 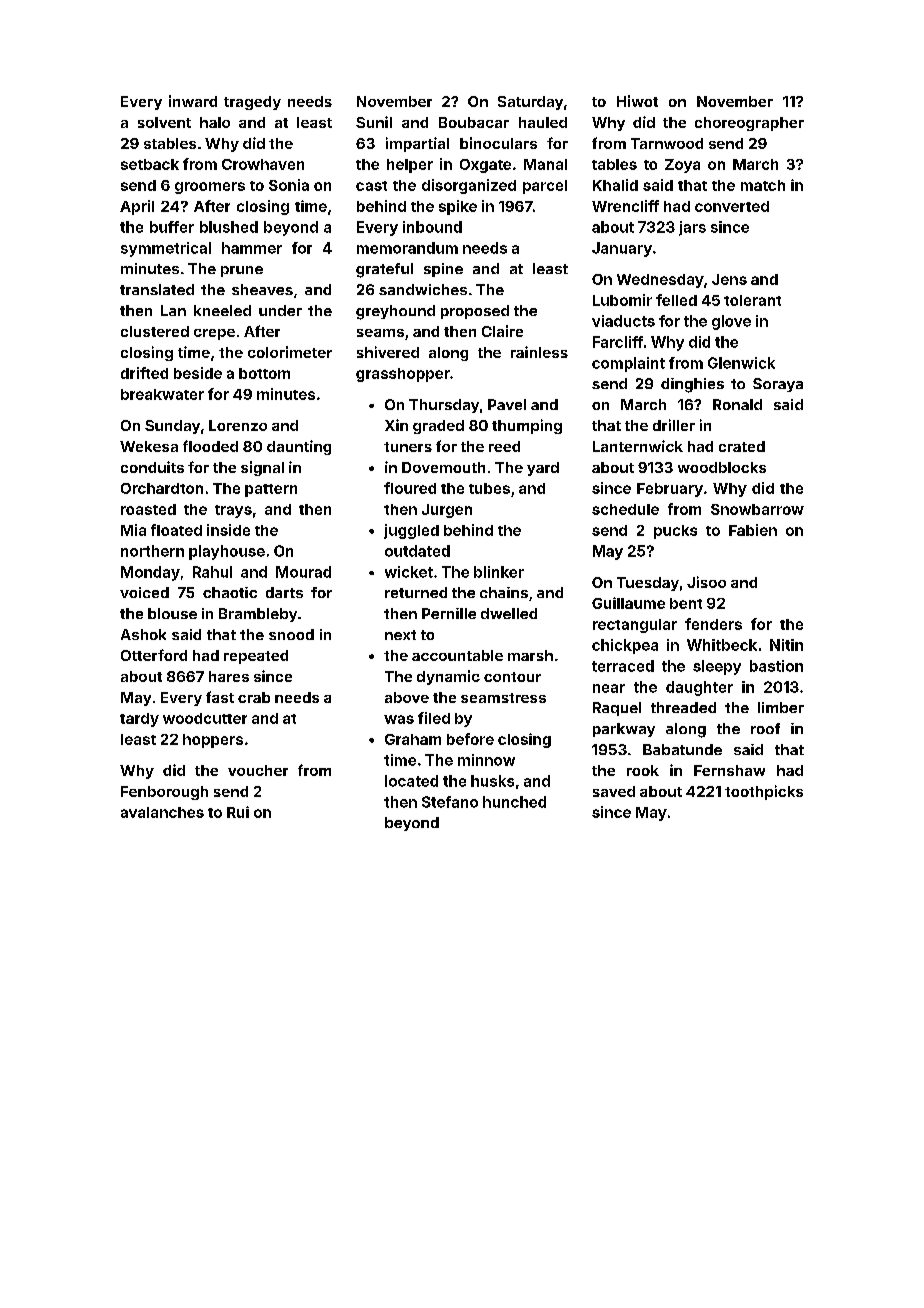 I want to click on Crowhaven, so click(x=263, y=164).
